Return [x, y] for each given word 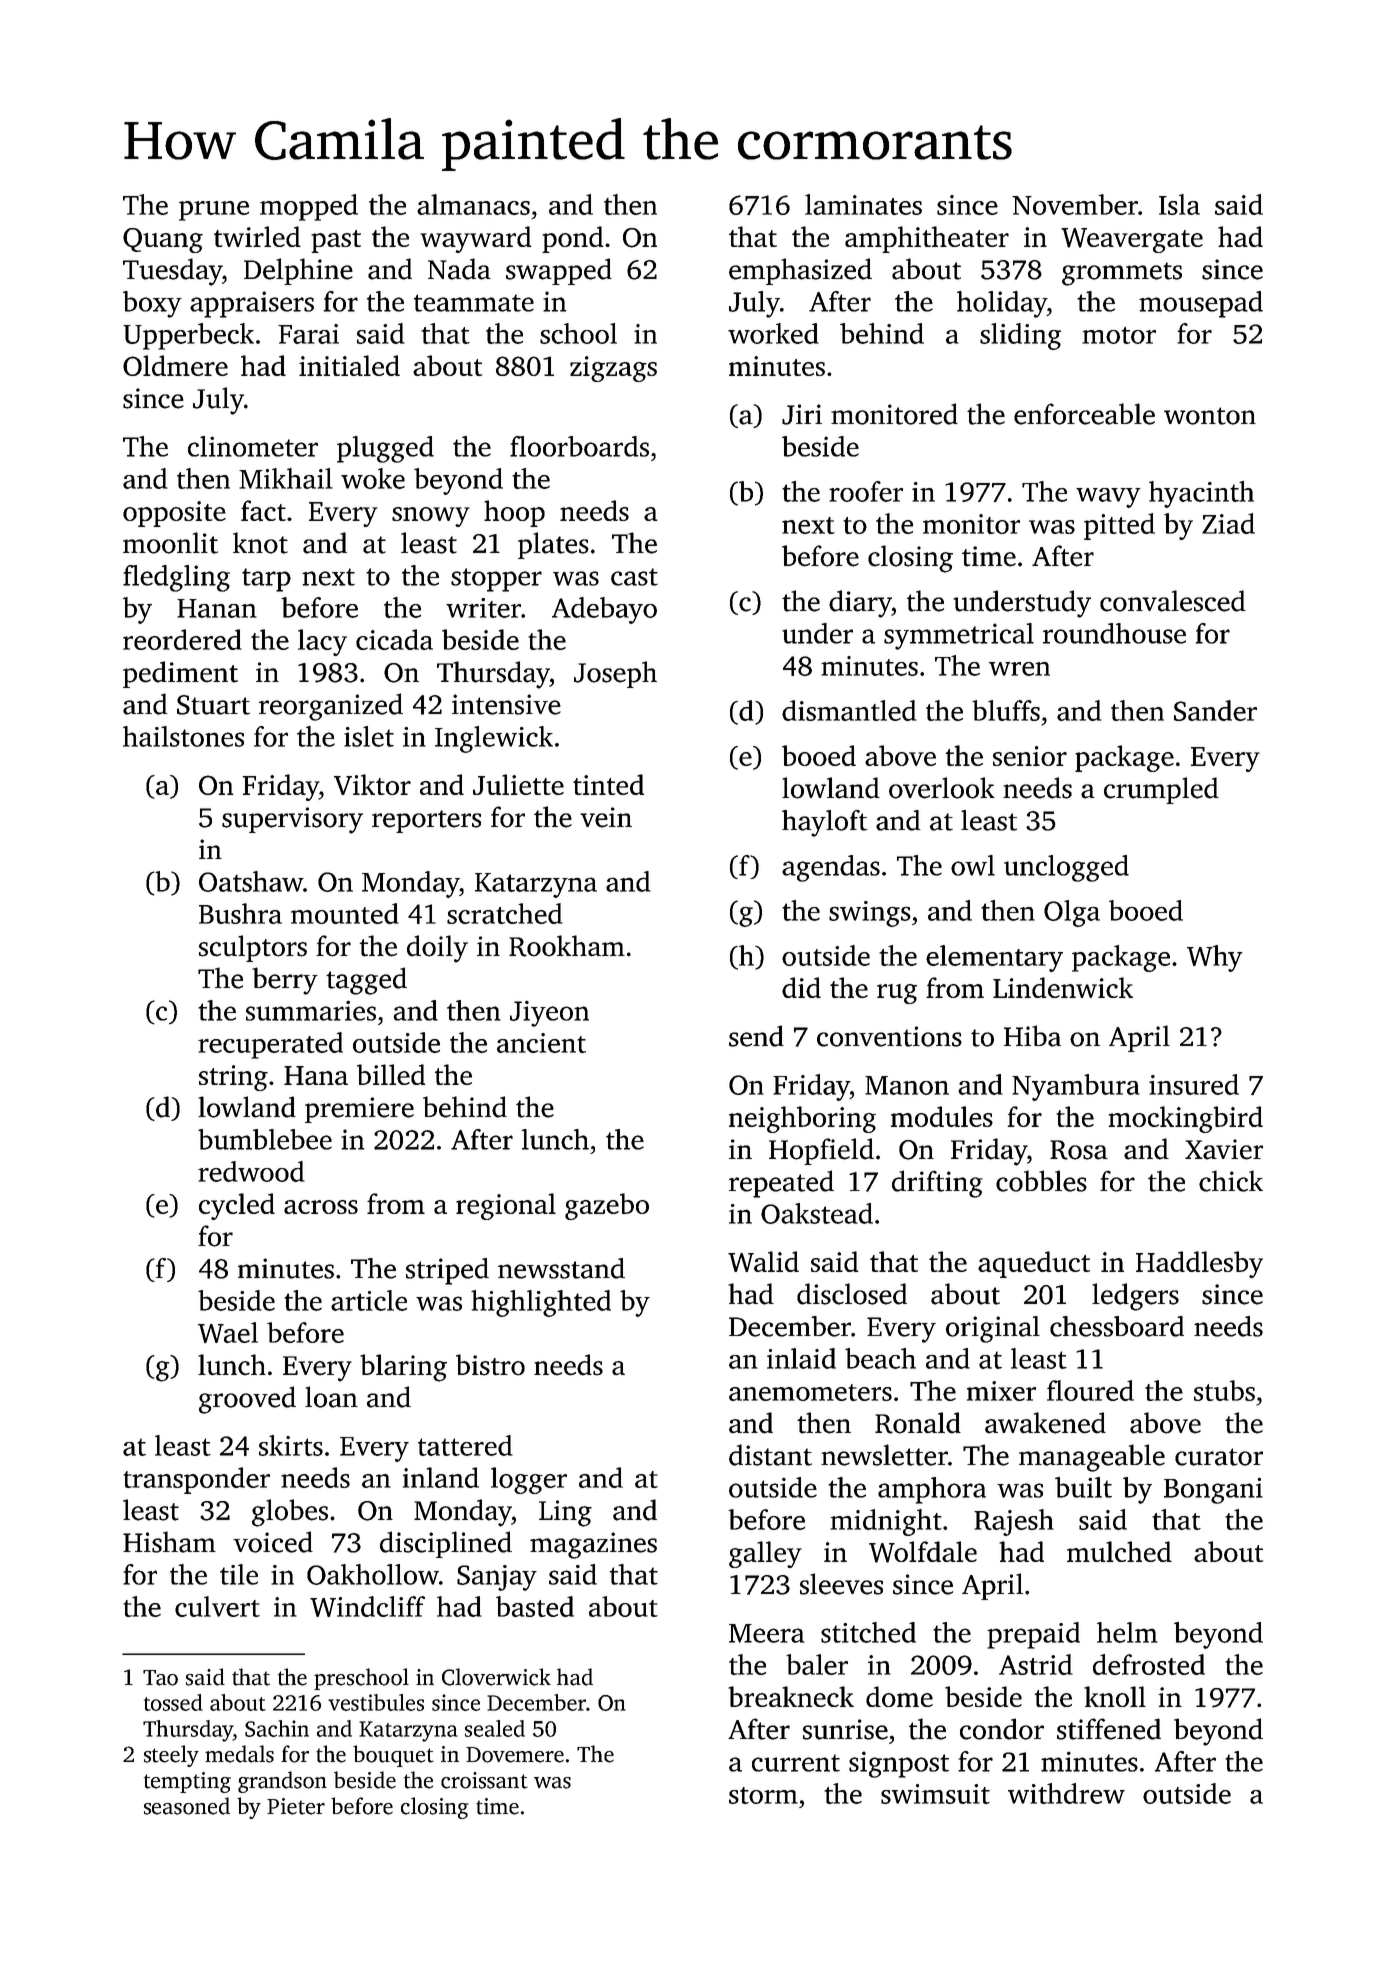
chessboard [1117, 1326]
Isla [1179, 204]
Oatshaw [251, 881]
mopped [309, 207]
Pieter [296, 1806]
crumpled [1161, 790]
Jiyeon [549, 1013]
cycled [237, 1206]
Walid [763, 1261]
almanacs [473, 204]
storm [763, 1795]
